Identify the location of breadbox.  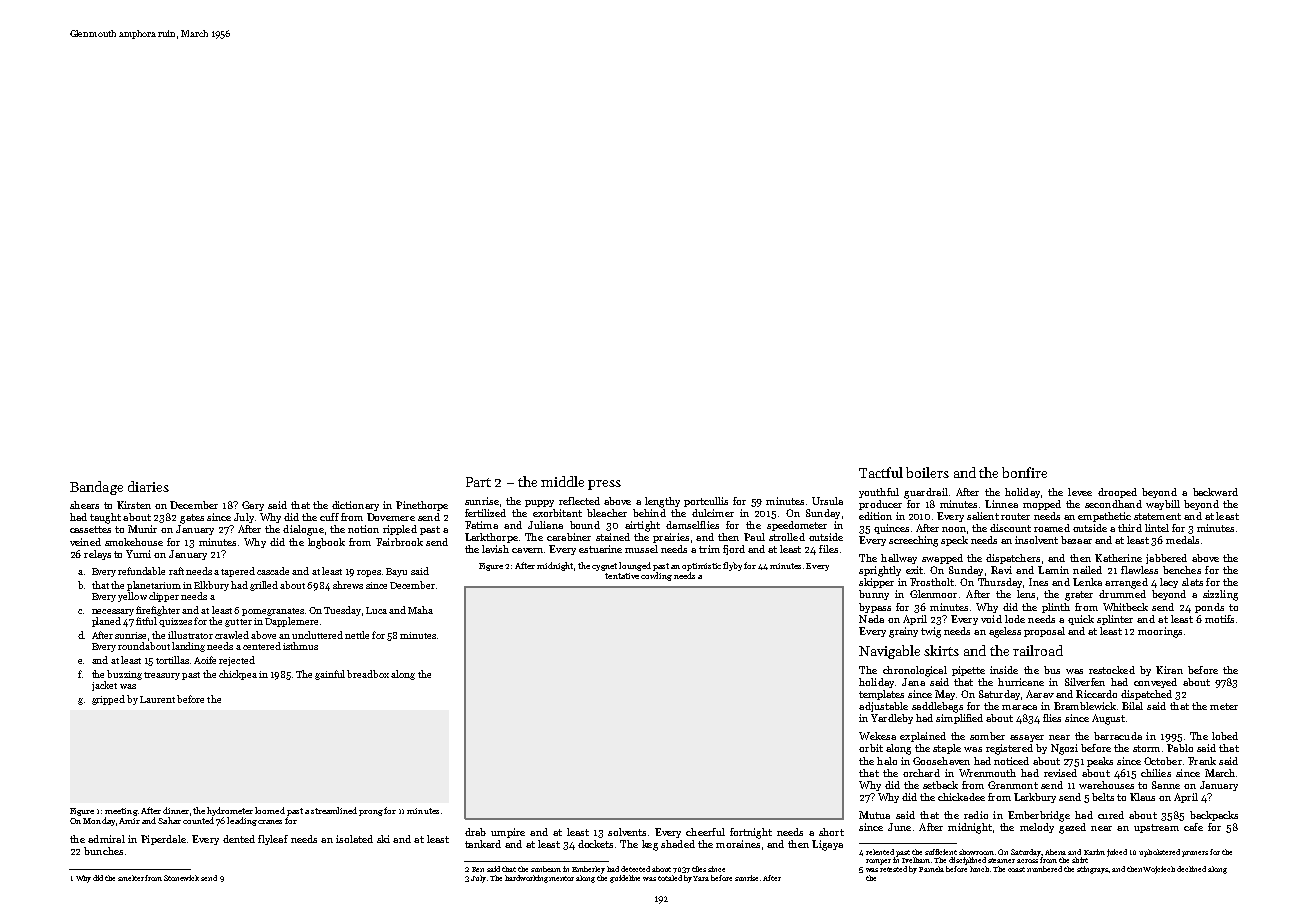
(368, 674).
